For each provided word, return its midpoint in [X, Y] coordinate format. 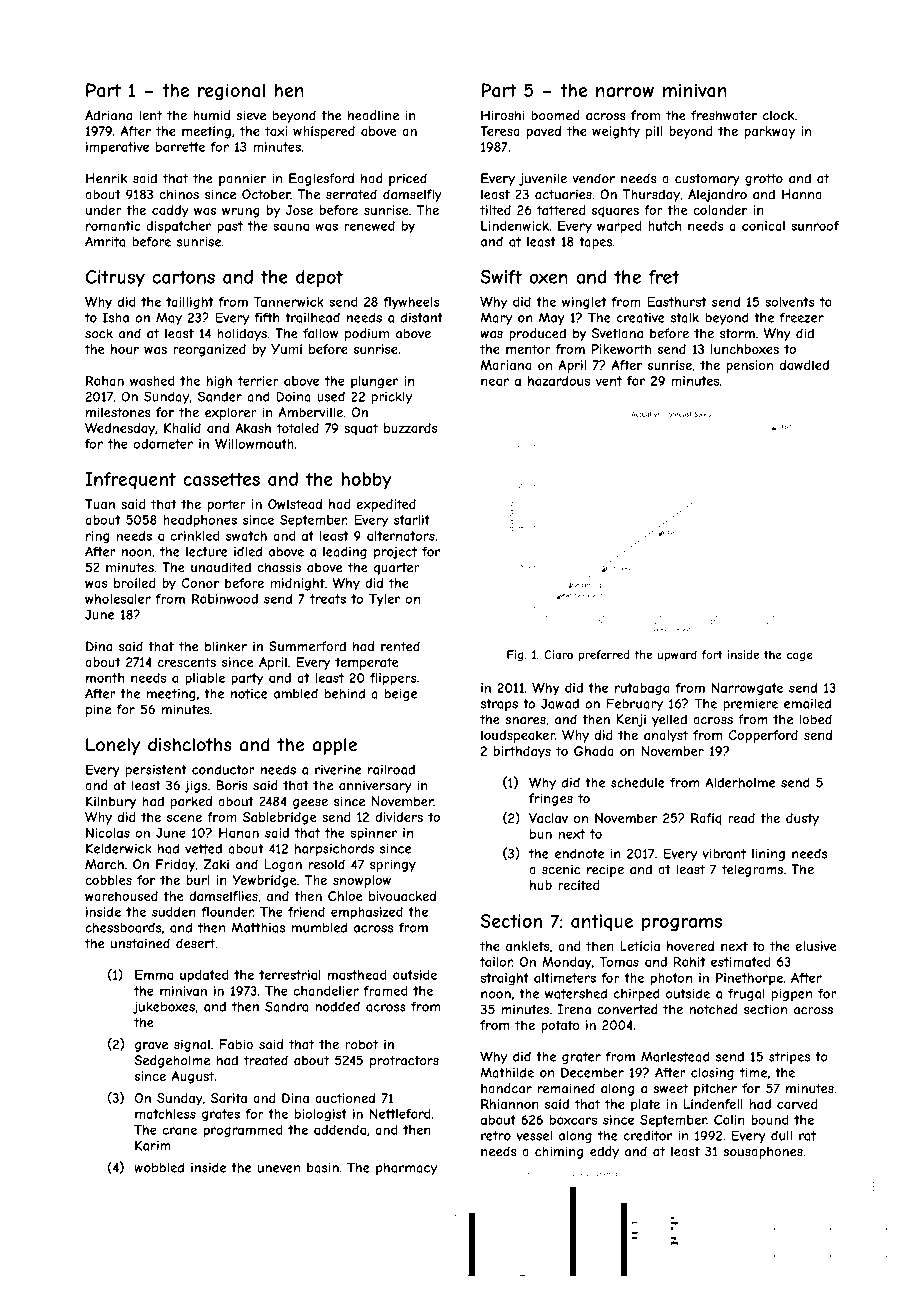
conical [763, 226]
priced [408, 179]
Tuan [100, 504]
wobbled [159, 1168]
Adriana [108, 115]
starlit [412, 520]
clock [778, 115]
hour [125, 349]
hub [541, 885]
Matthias [258, 927]
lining [768, 855]
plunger [374, 382]
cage [800, 656]
